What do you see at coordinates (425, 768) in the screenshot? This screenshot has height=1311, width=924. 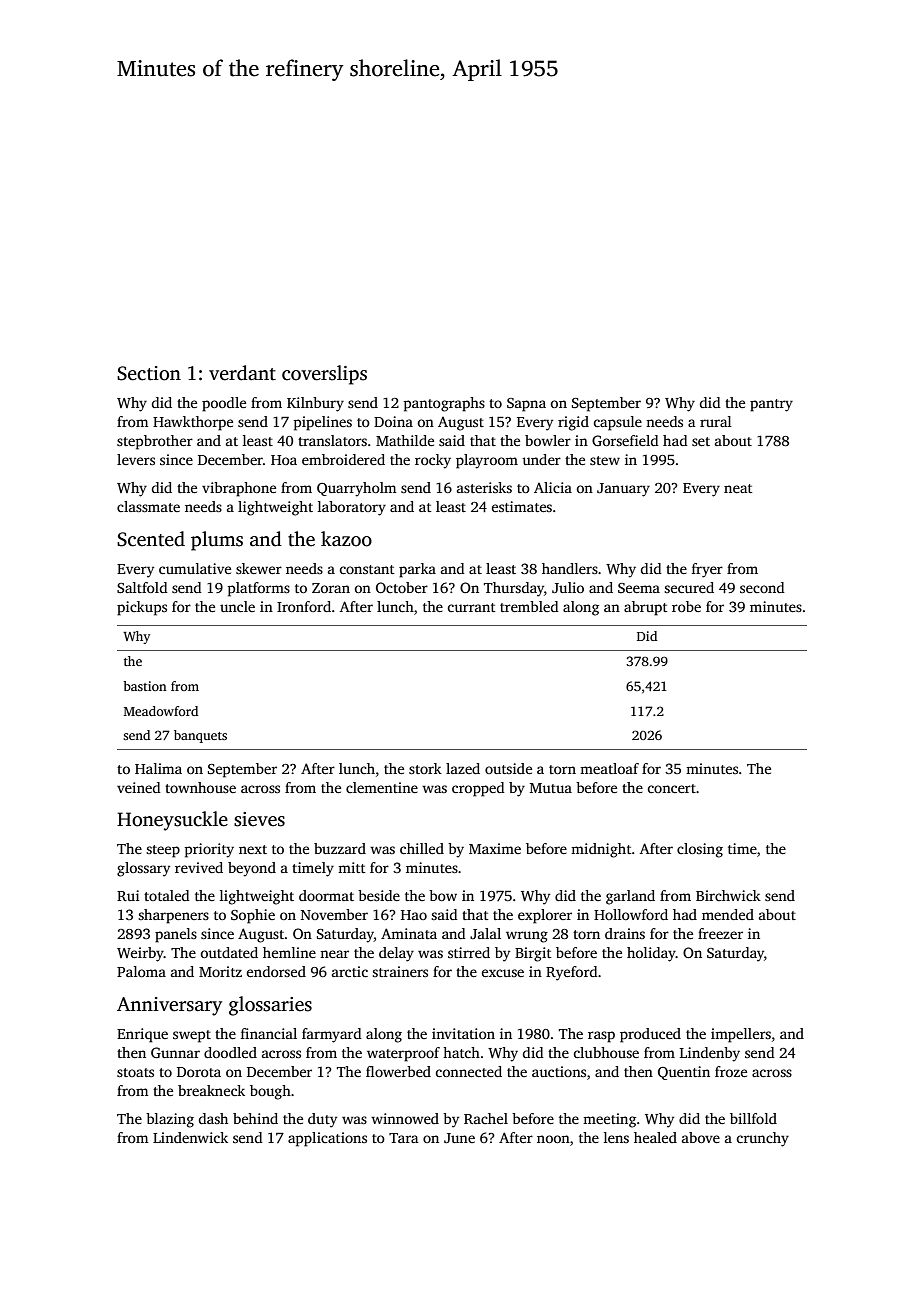 I see `stork` at bounding box center [425, 768].
